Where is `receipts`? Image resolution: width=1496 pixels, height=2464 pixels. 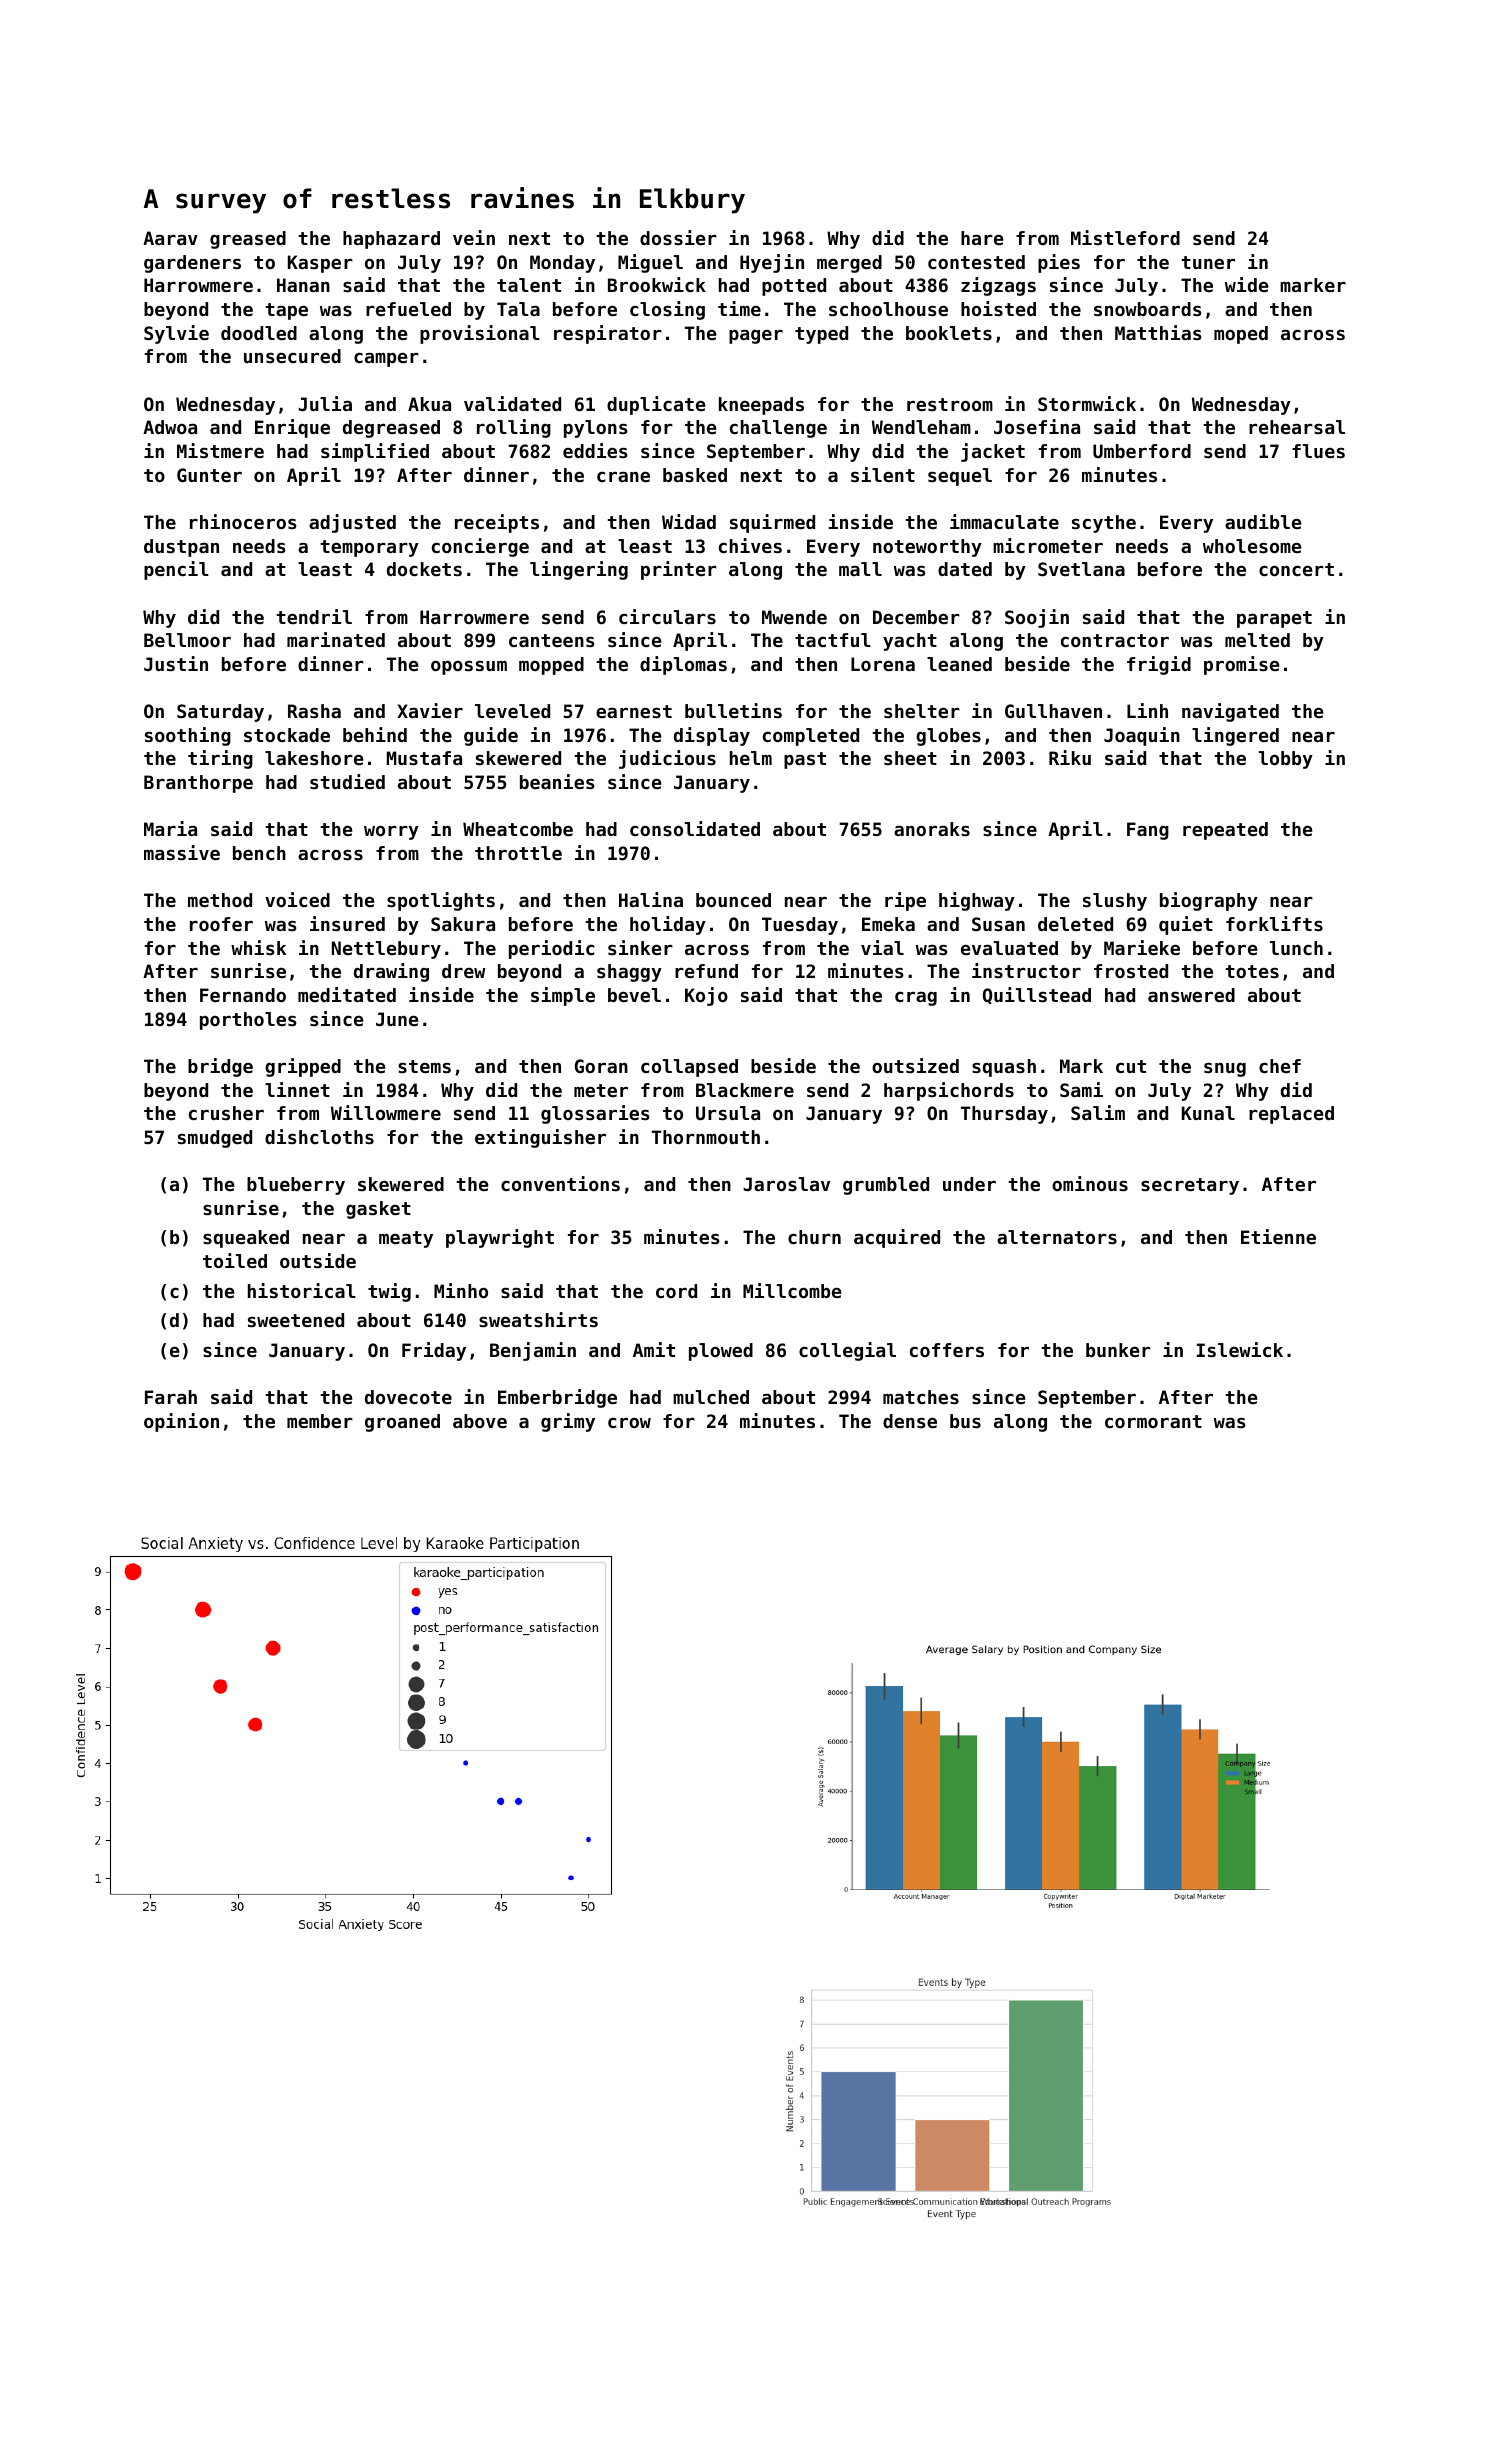
receipts is located at coordinates (497, 523).
